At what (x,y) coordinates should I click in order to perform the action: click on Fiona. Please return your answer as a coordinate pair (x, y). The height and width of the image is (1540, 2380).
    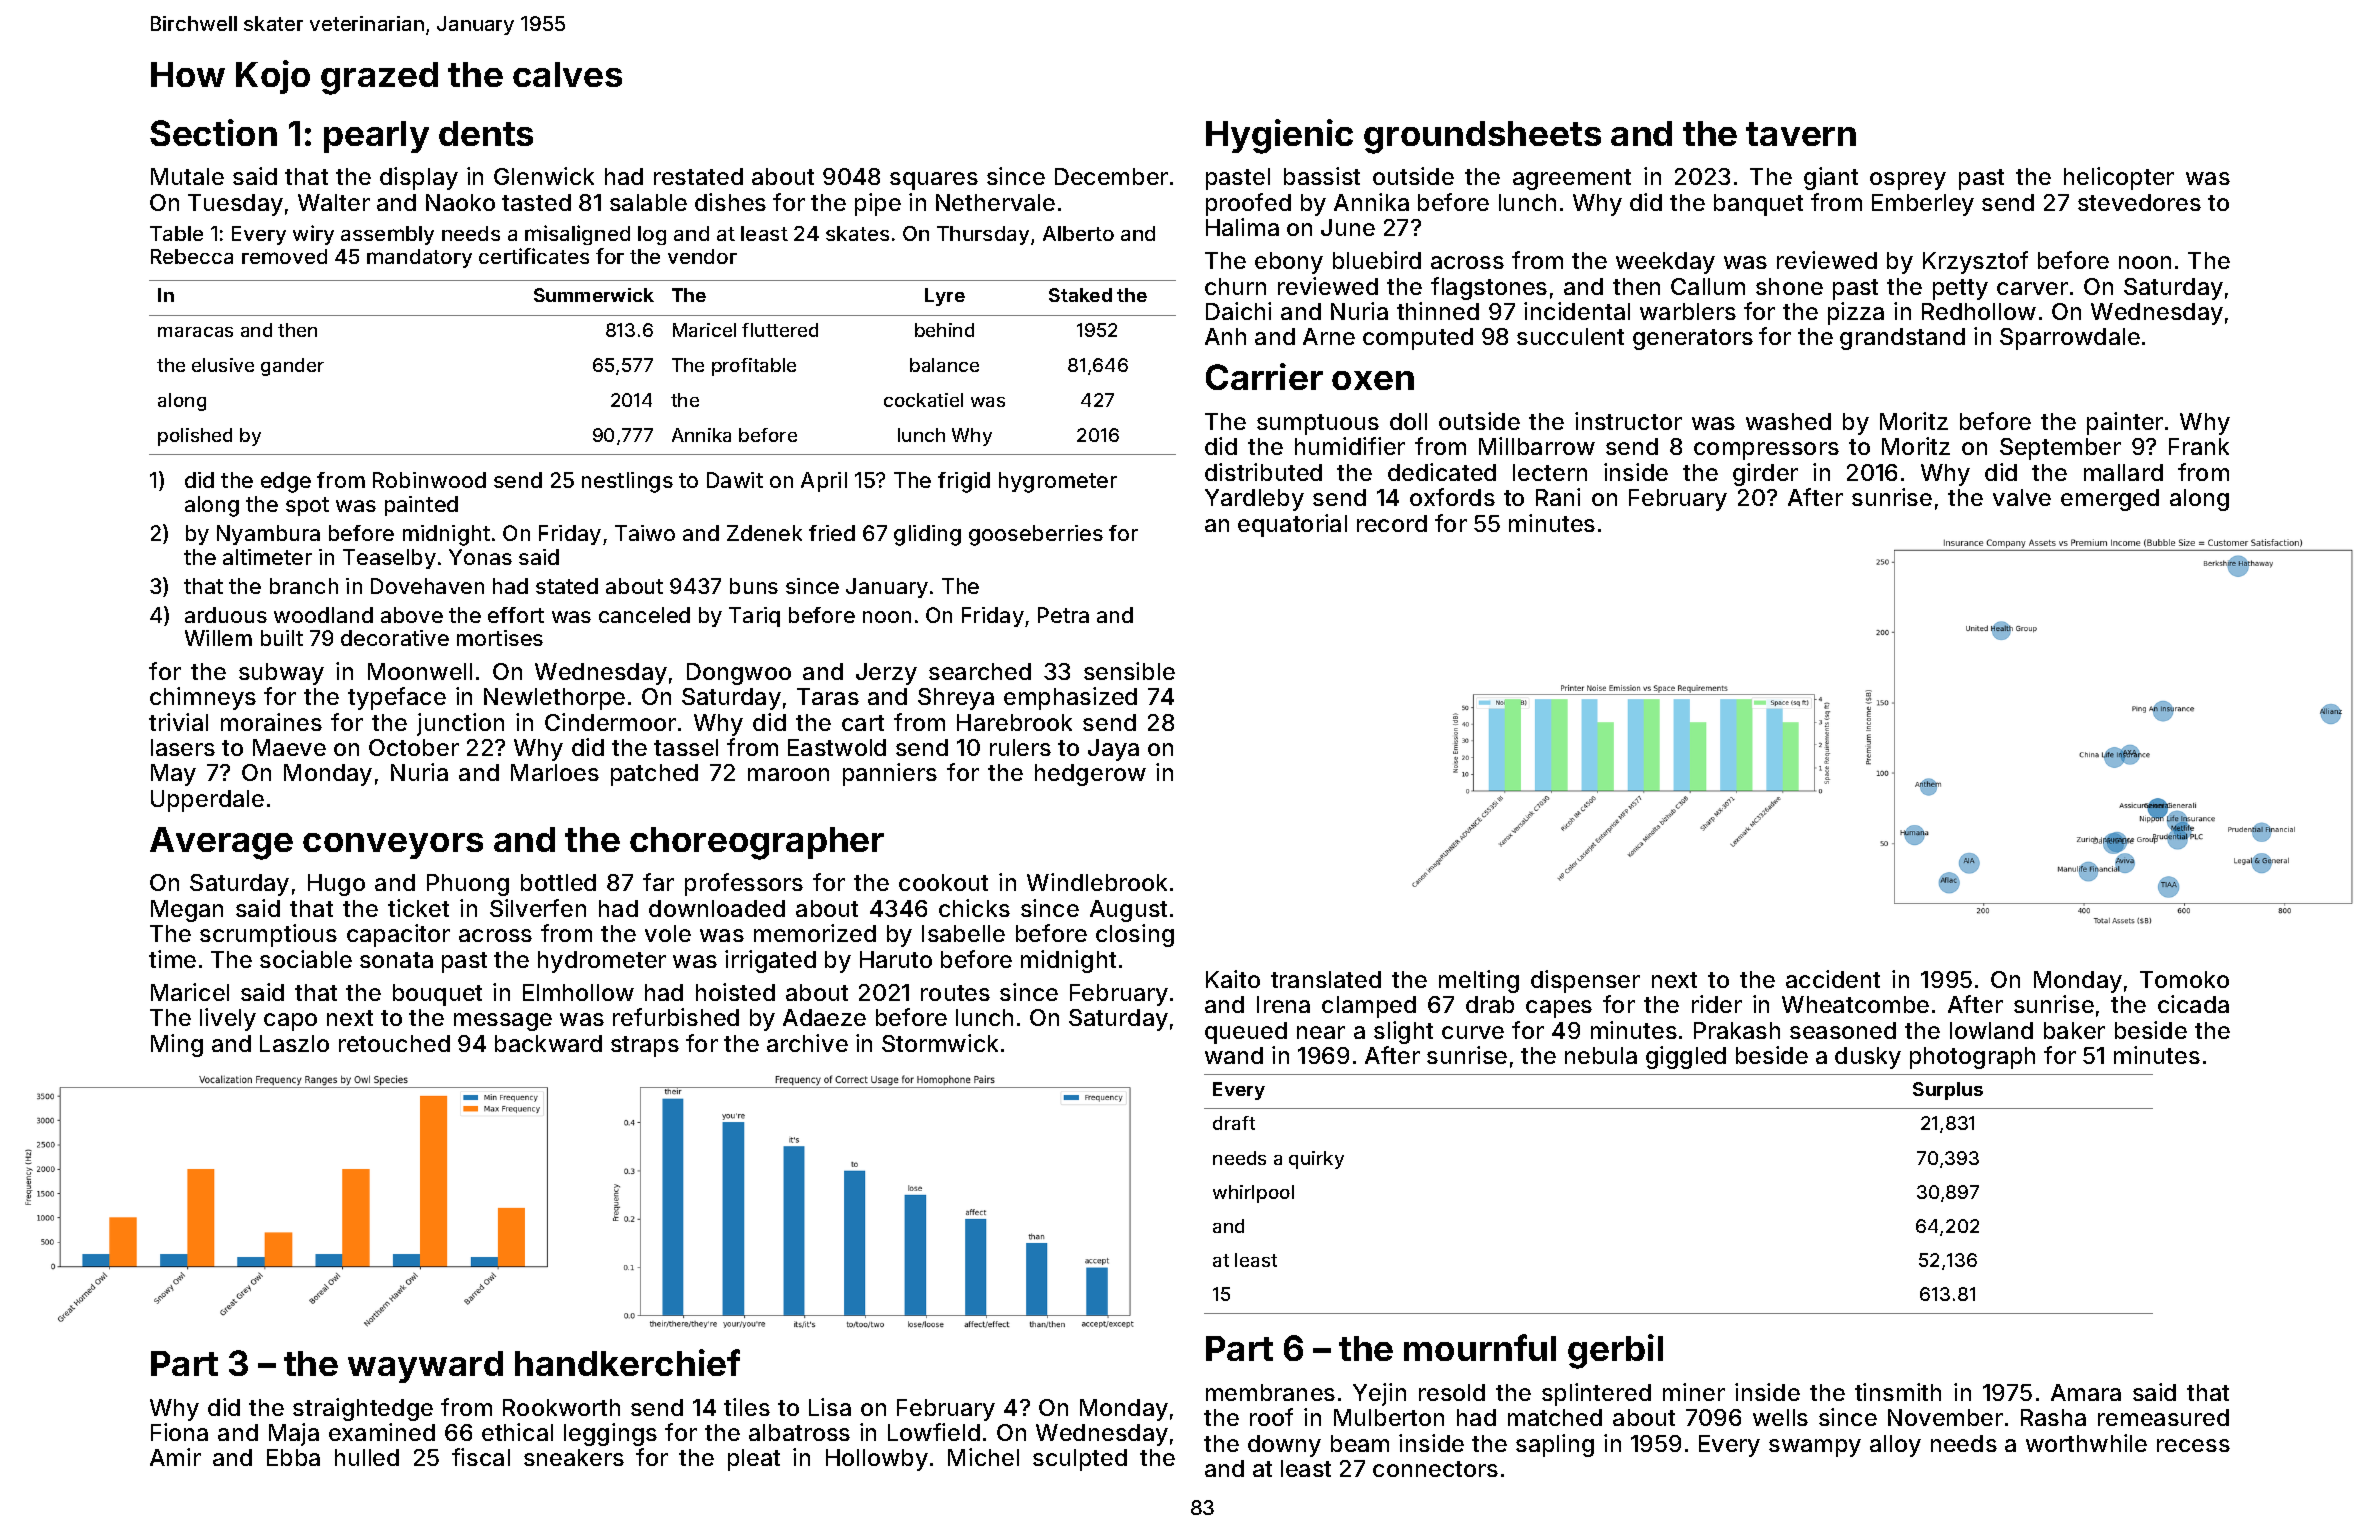
    Looking at the image, I should click on (179, 1432).
